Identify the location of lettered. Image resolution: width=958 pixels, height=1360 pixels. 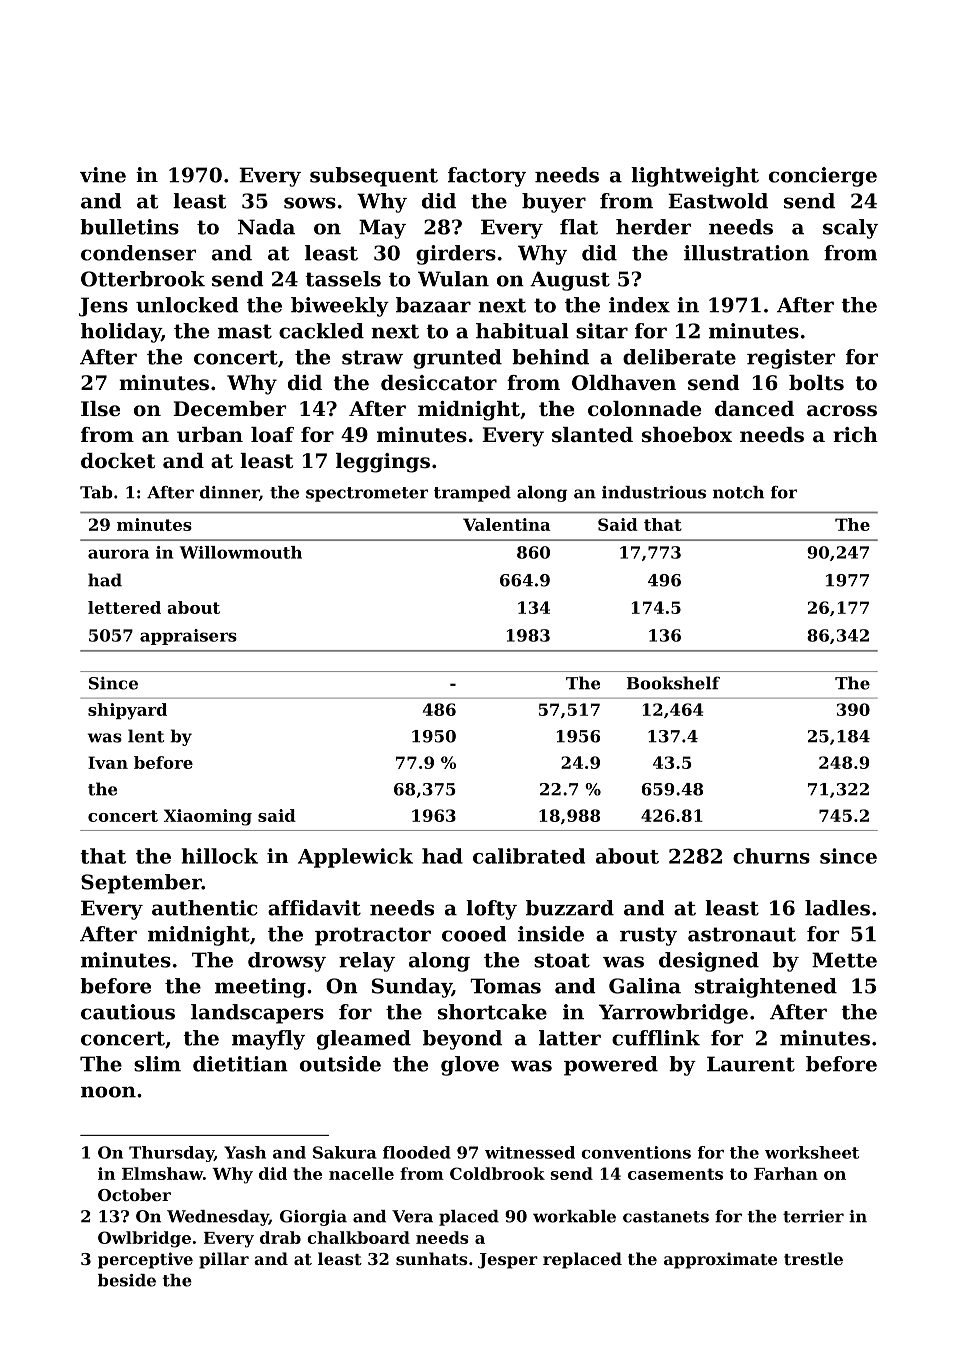
(124, 607).
